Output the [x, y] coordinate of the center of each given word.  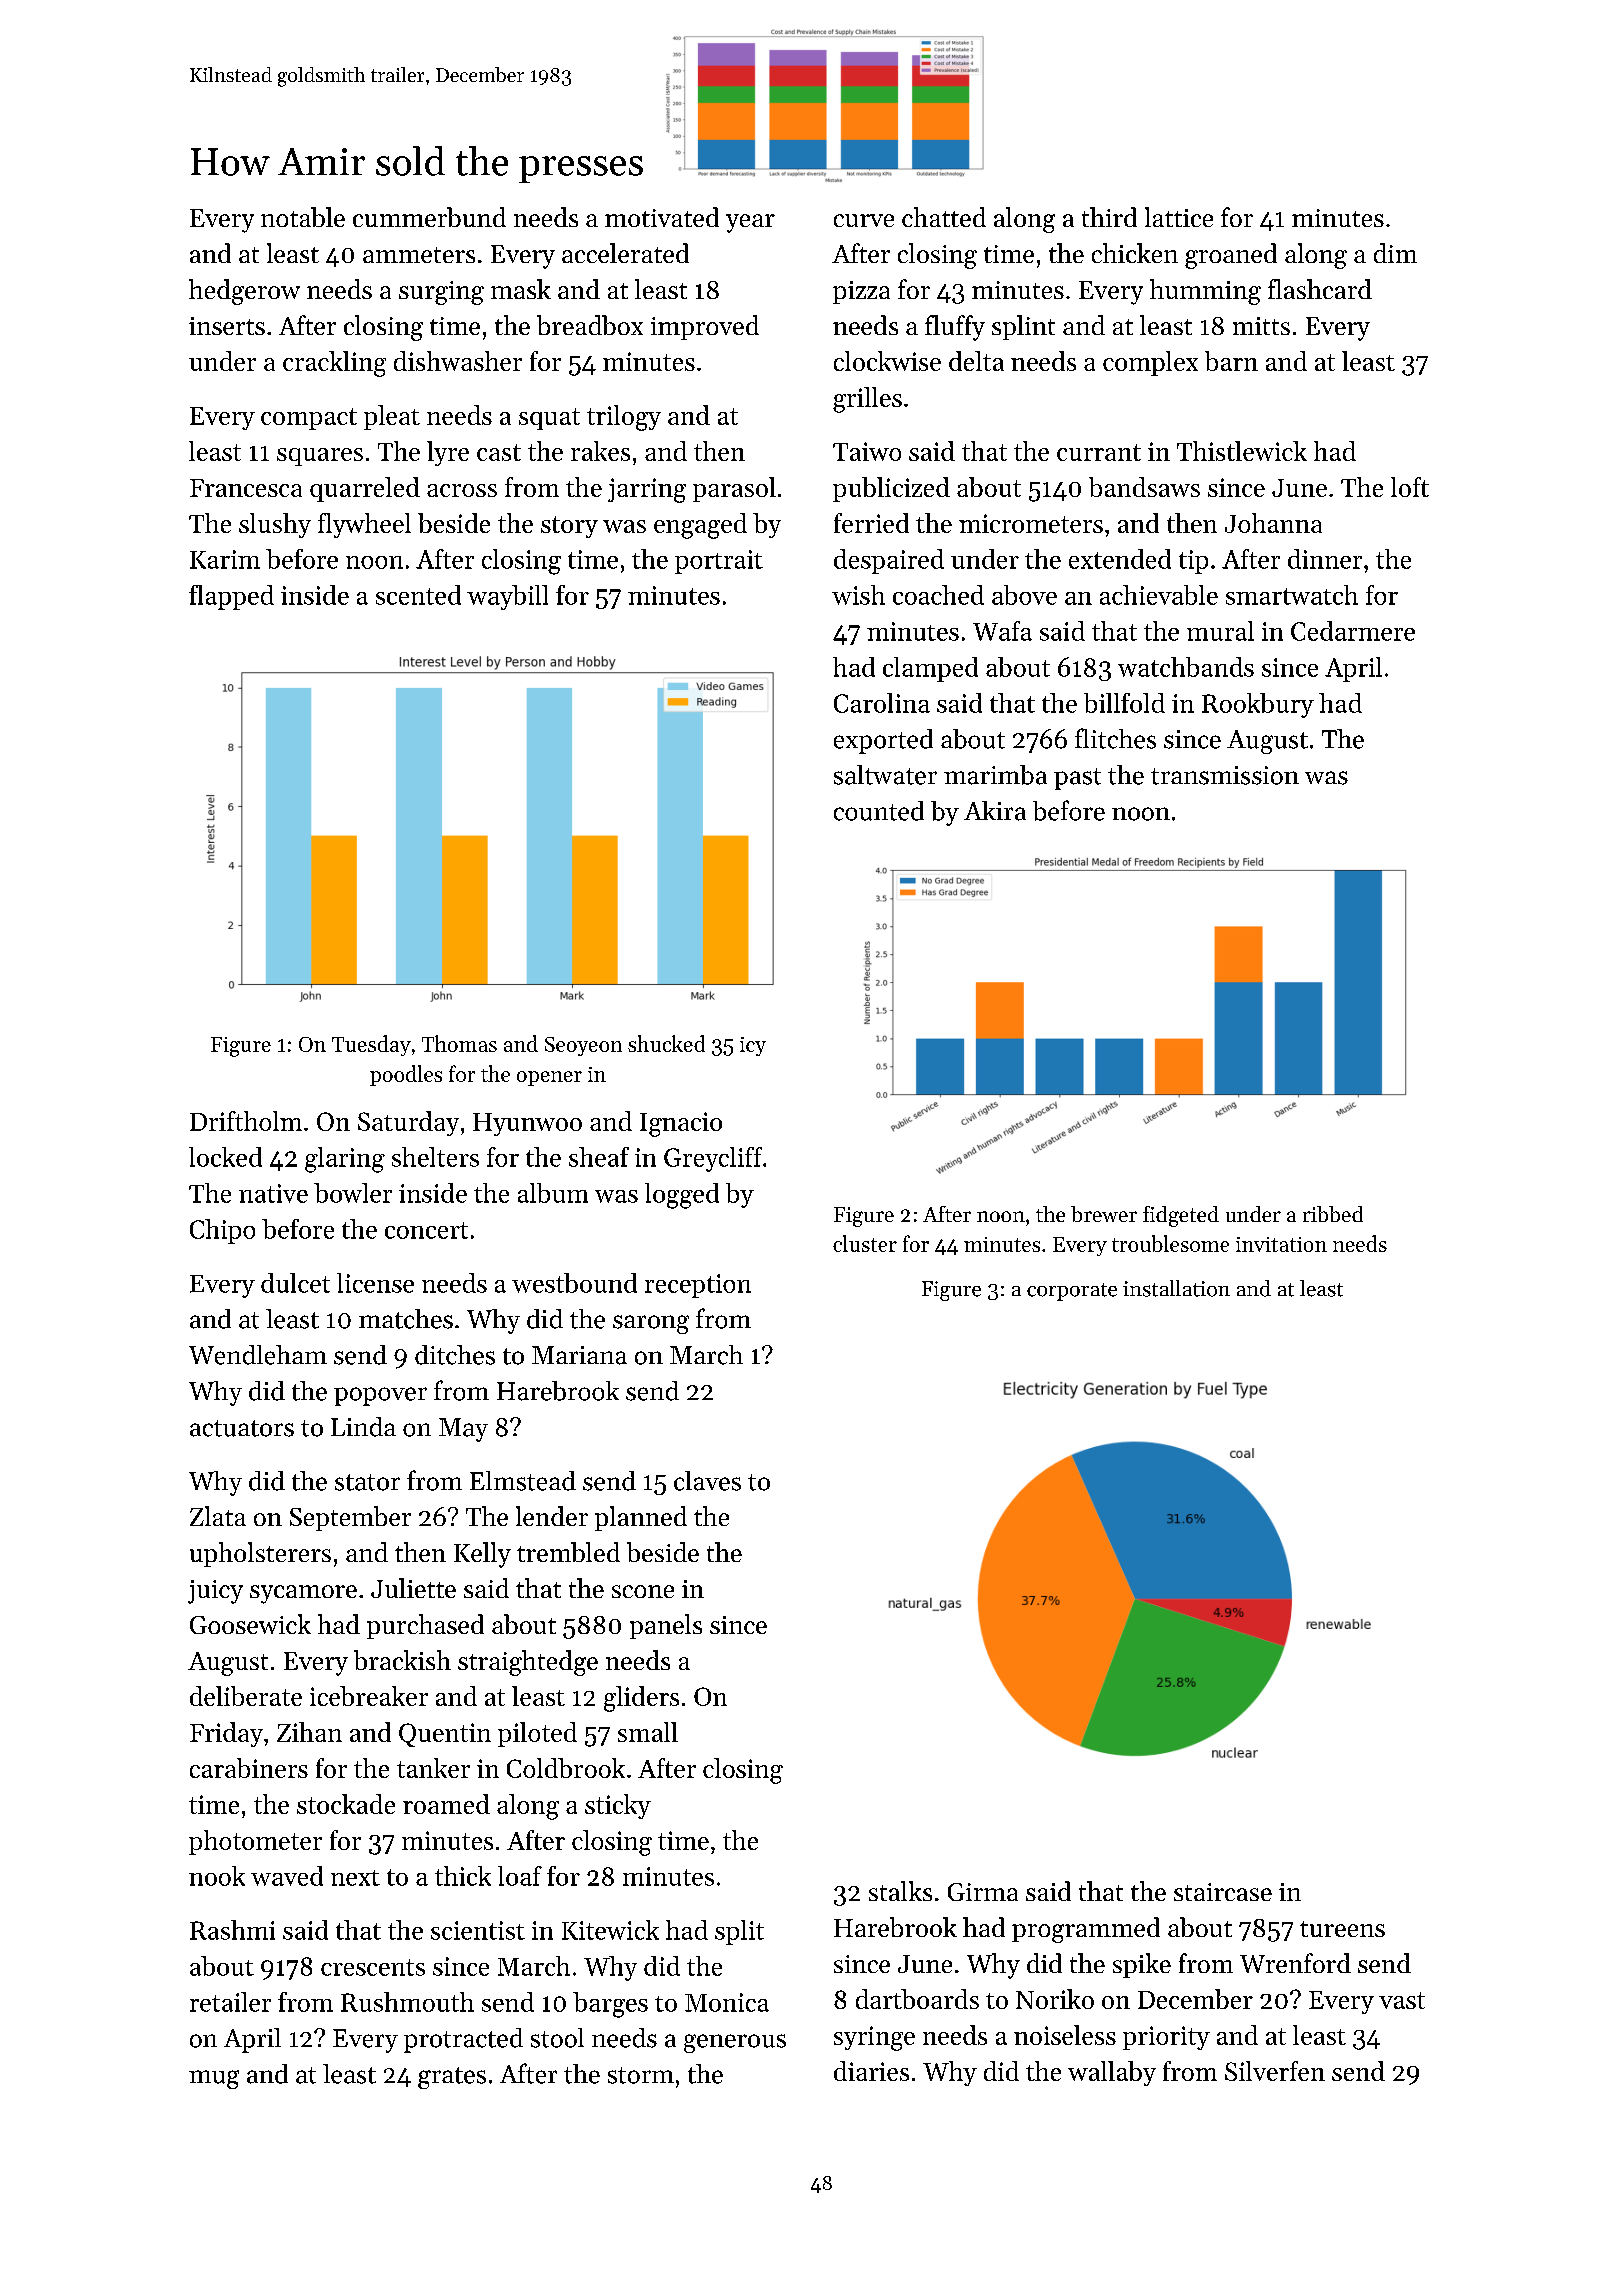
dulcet [295, 1283]
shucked [666, 1043]
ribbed [1333, 1214]
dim [1395, 253]
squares [320, 457]
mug [214, 2079]
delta [976, 361]
